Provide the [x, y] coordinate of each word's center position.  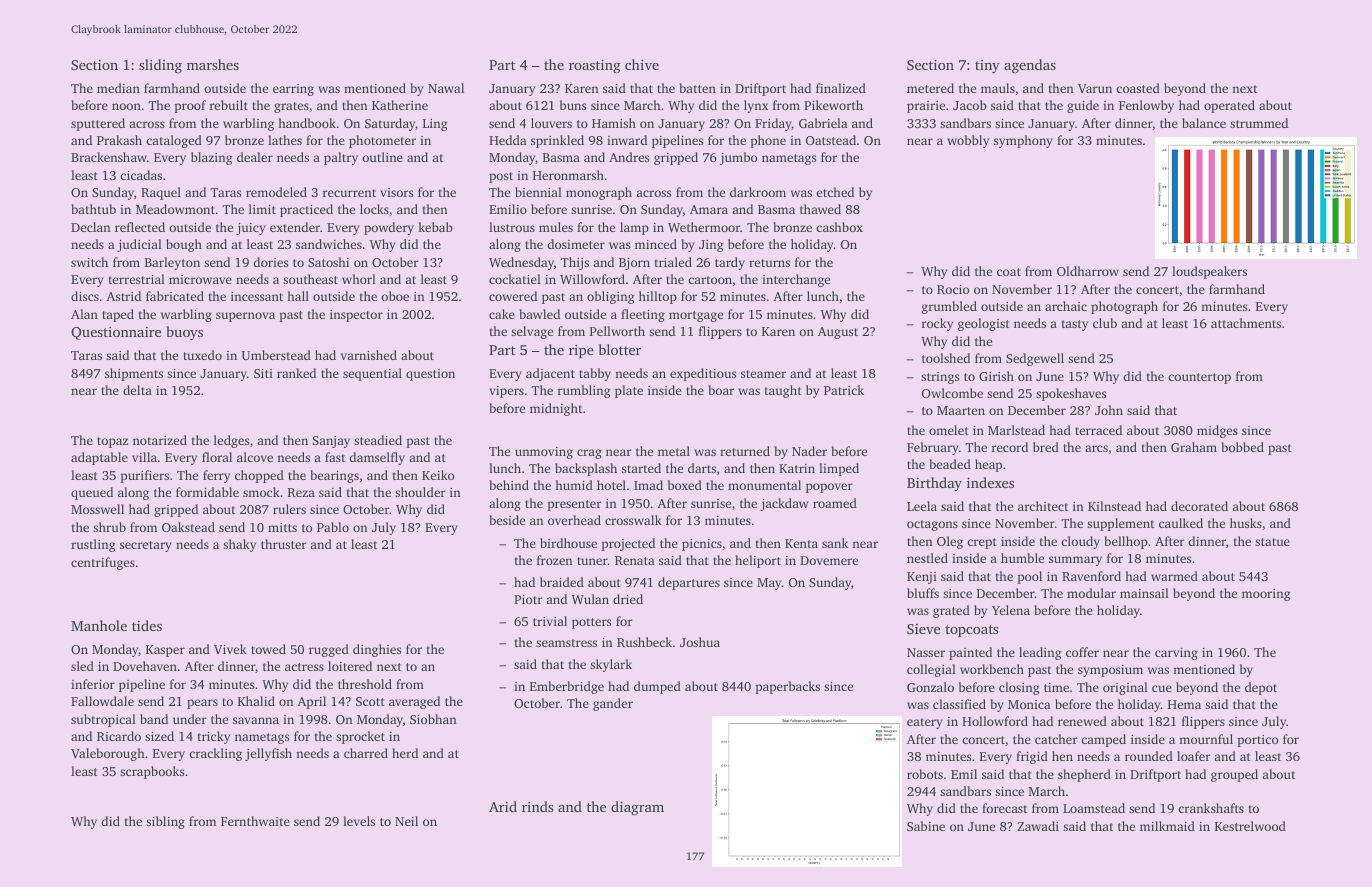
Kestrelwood [1250, 826]
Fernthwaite [255, 821]
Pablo [333, 527]
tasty [1075, 325]
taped [118, 315]
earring [293, 90]
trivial [550, 621]
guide [1083, 106]
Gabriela [823, 123]
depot [1261, 688]
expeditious [703, 374]
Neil [406, 821]
